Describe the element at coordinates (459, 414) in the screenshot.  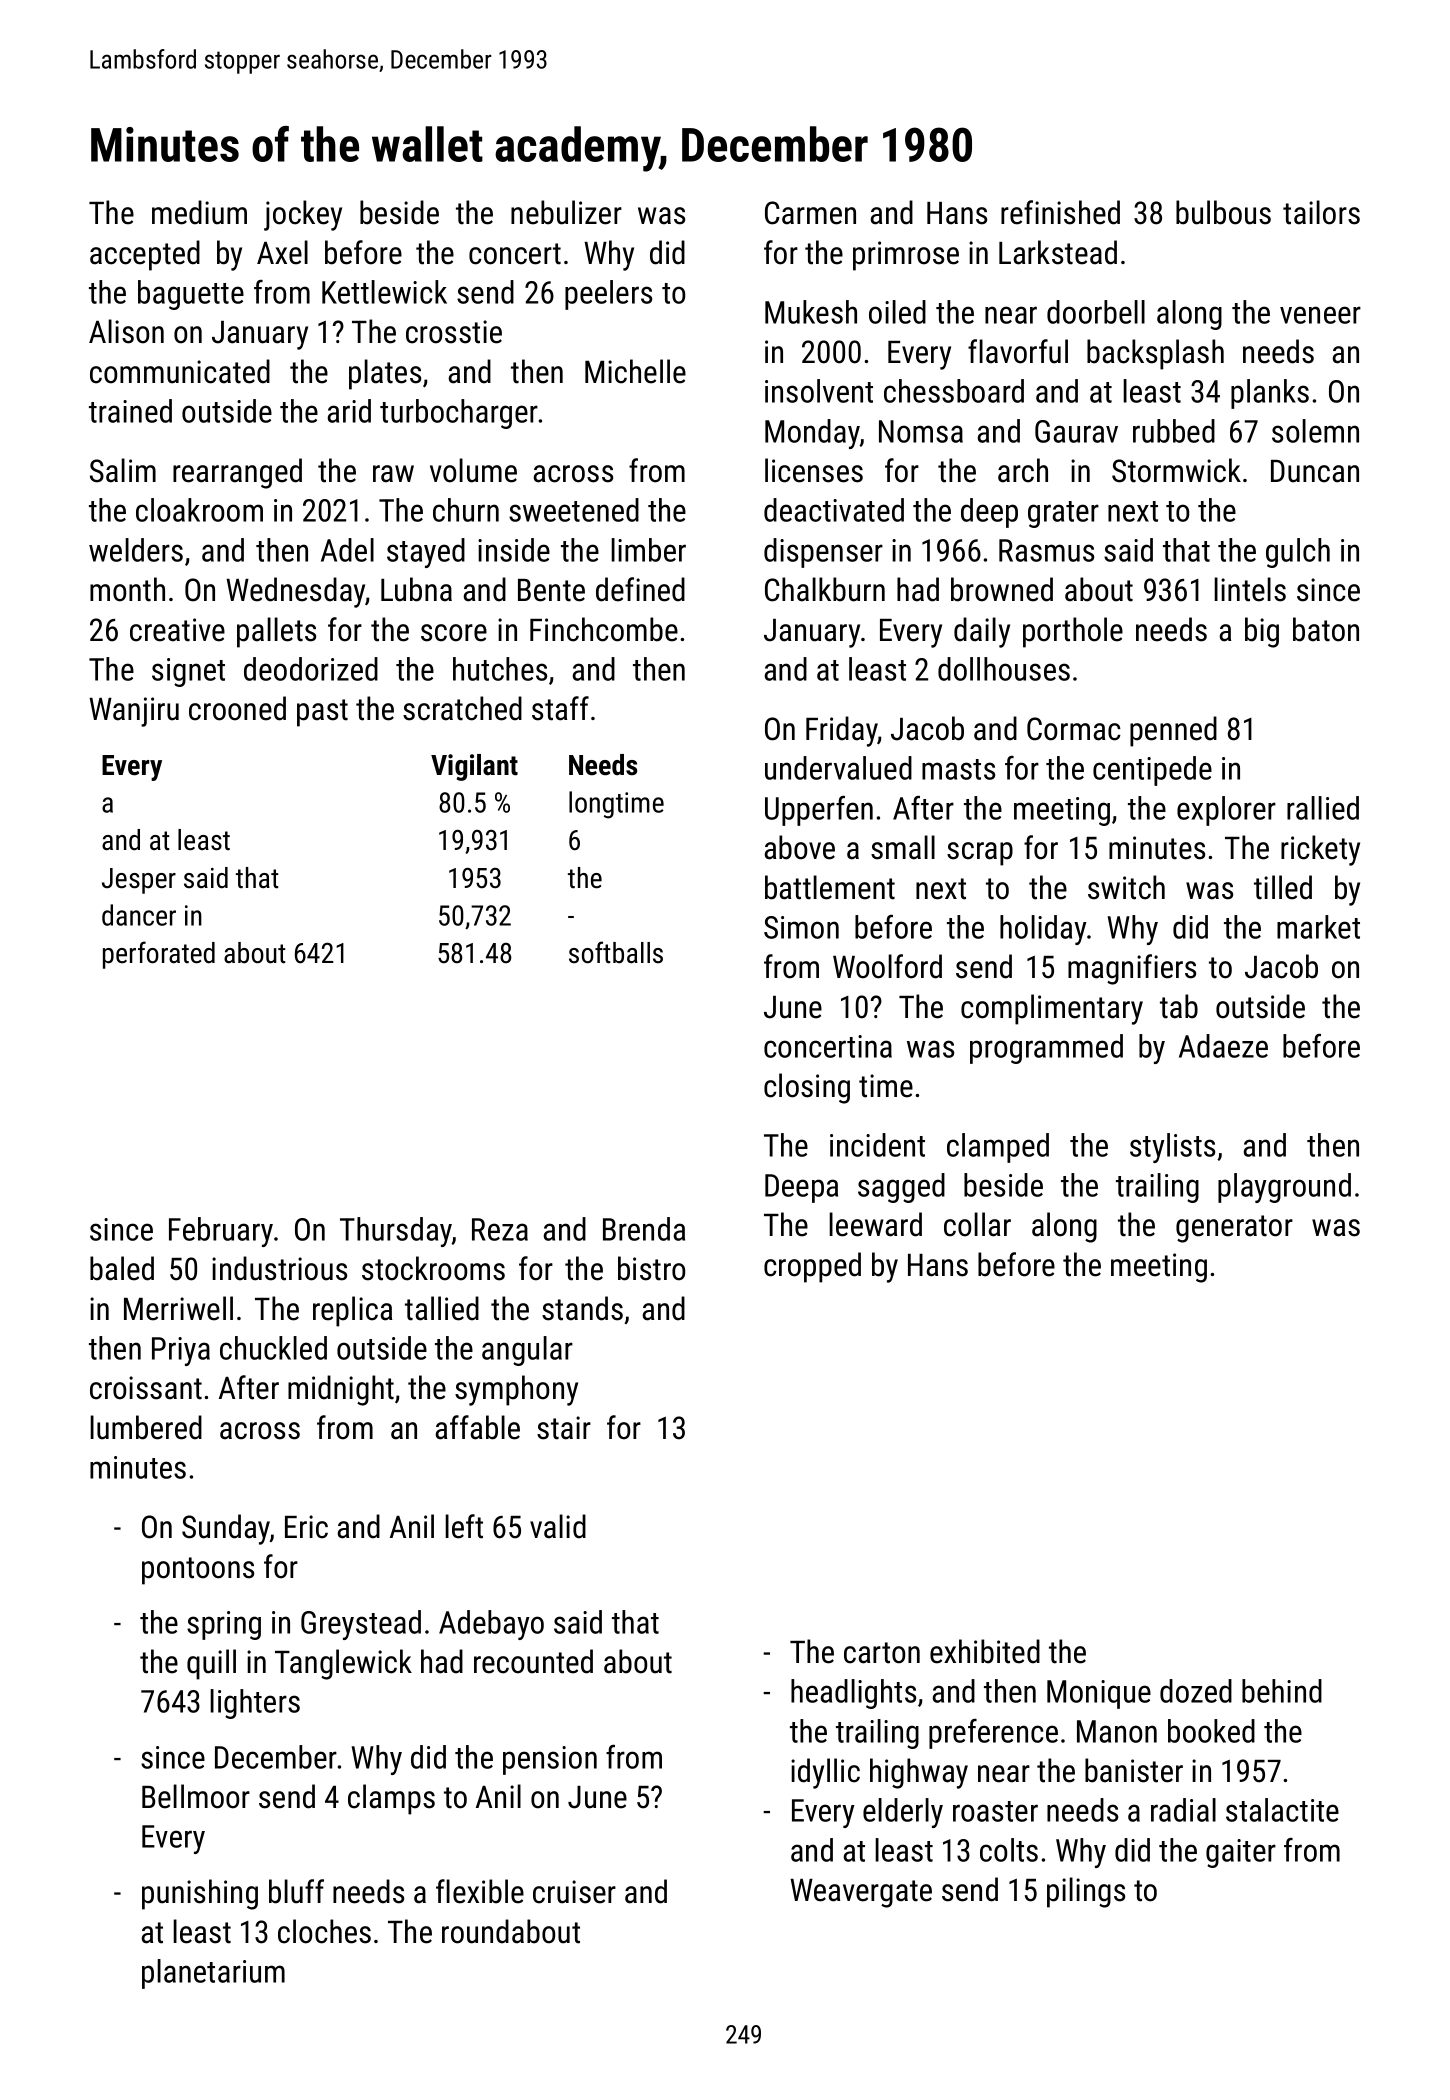
I see `turbocharger` at that location.
